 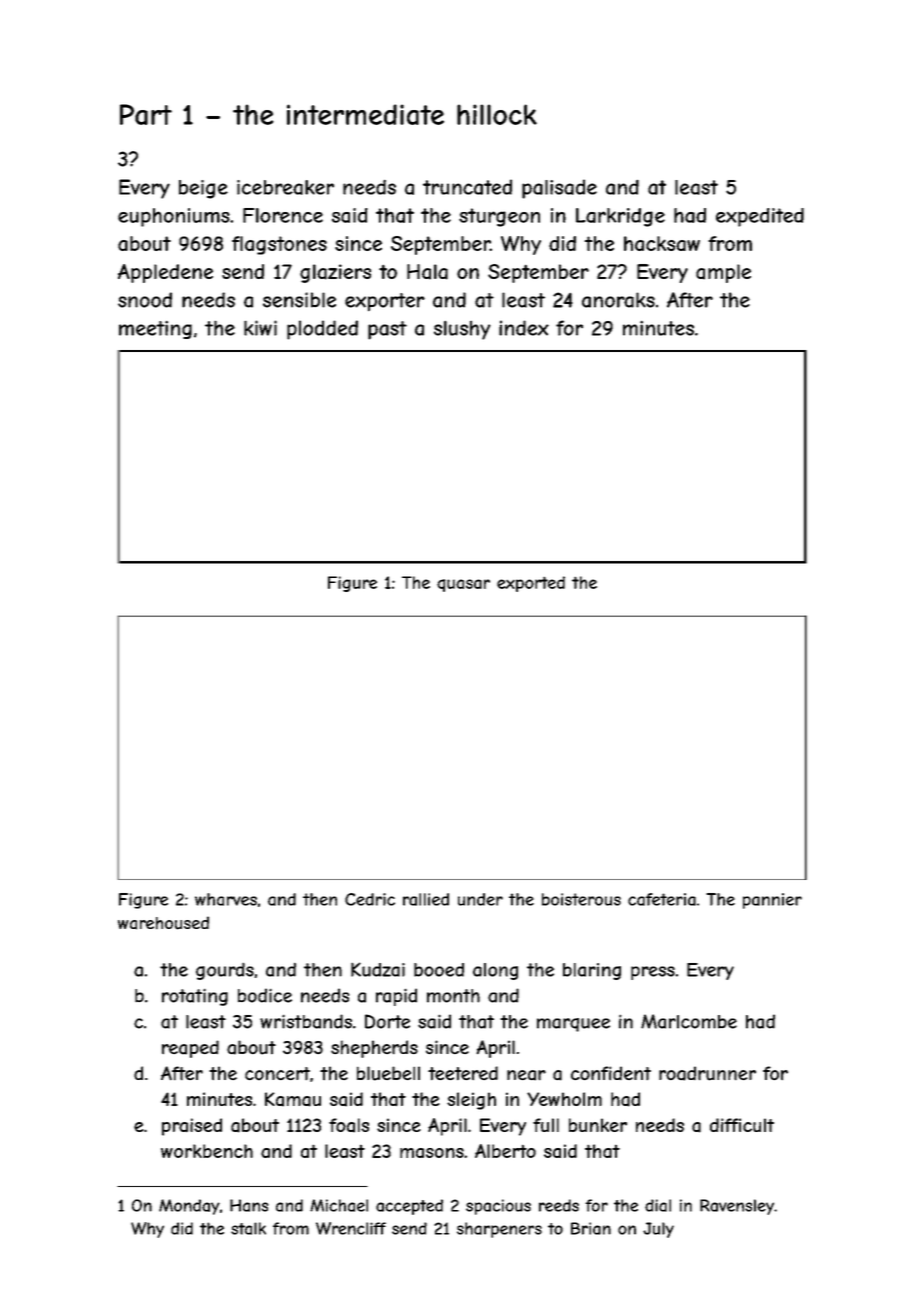 I want to click on anoraks, so click(x=618, y=300).
